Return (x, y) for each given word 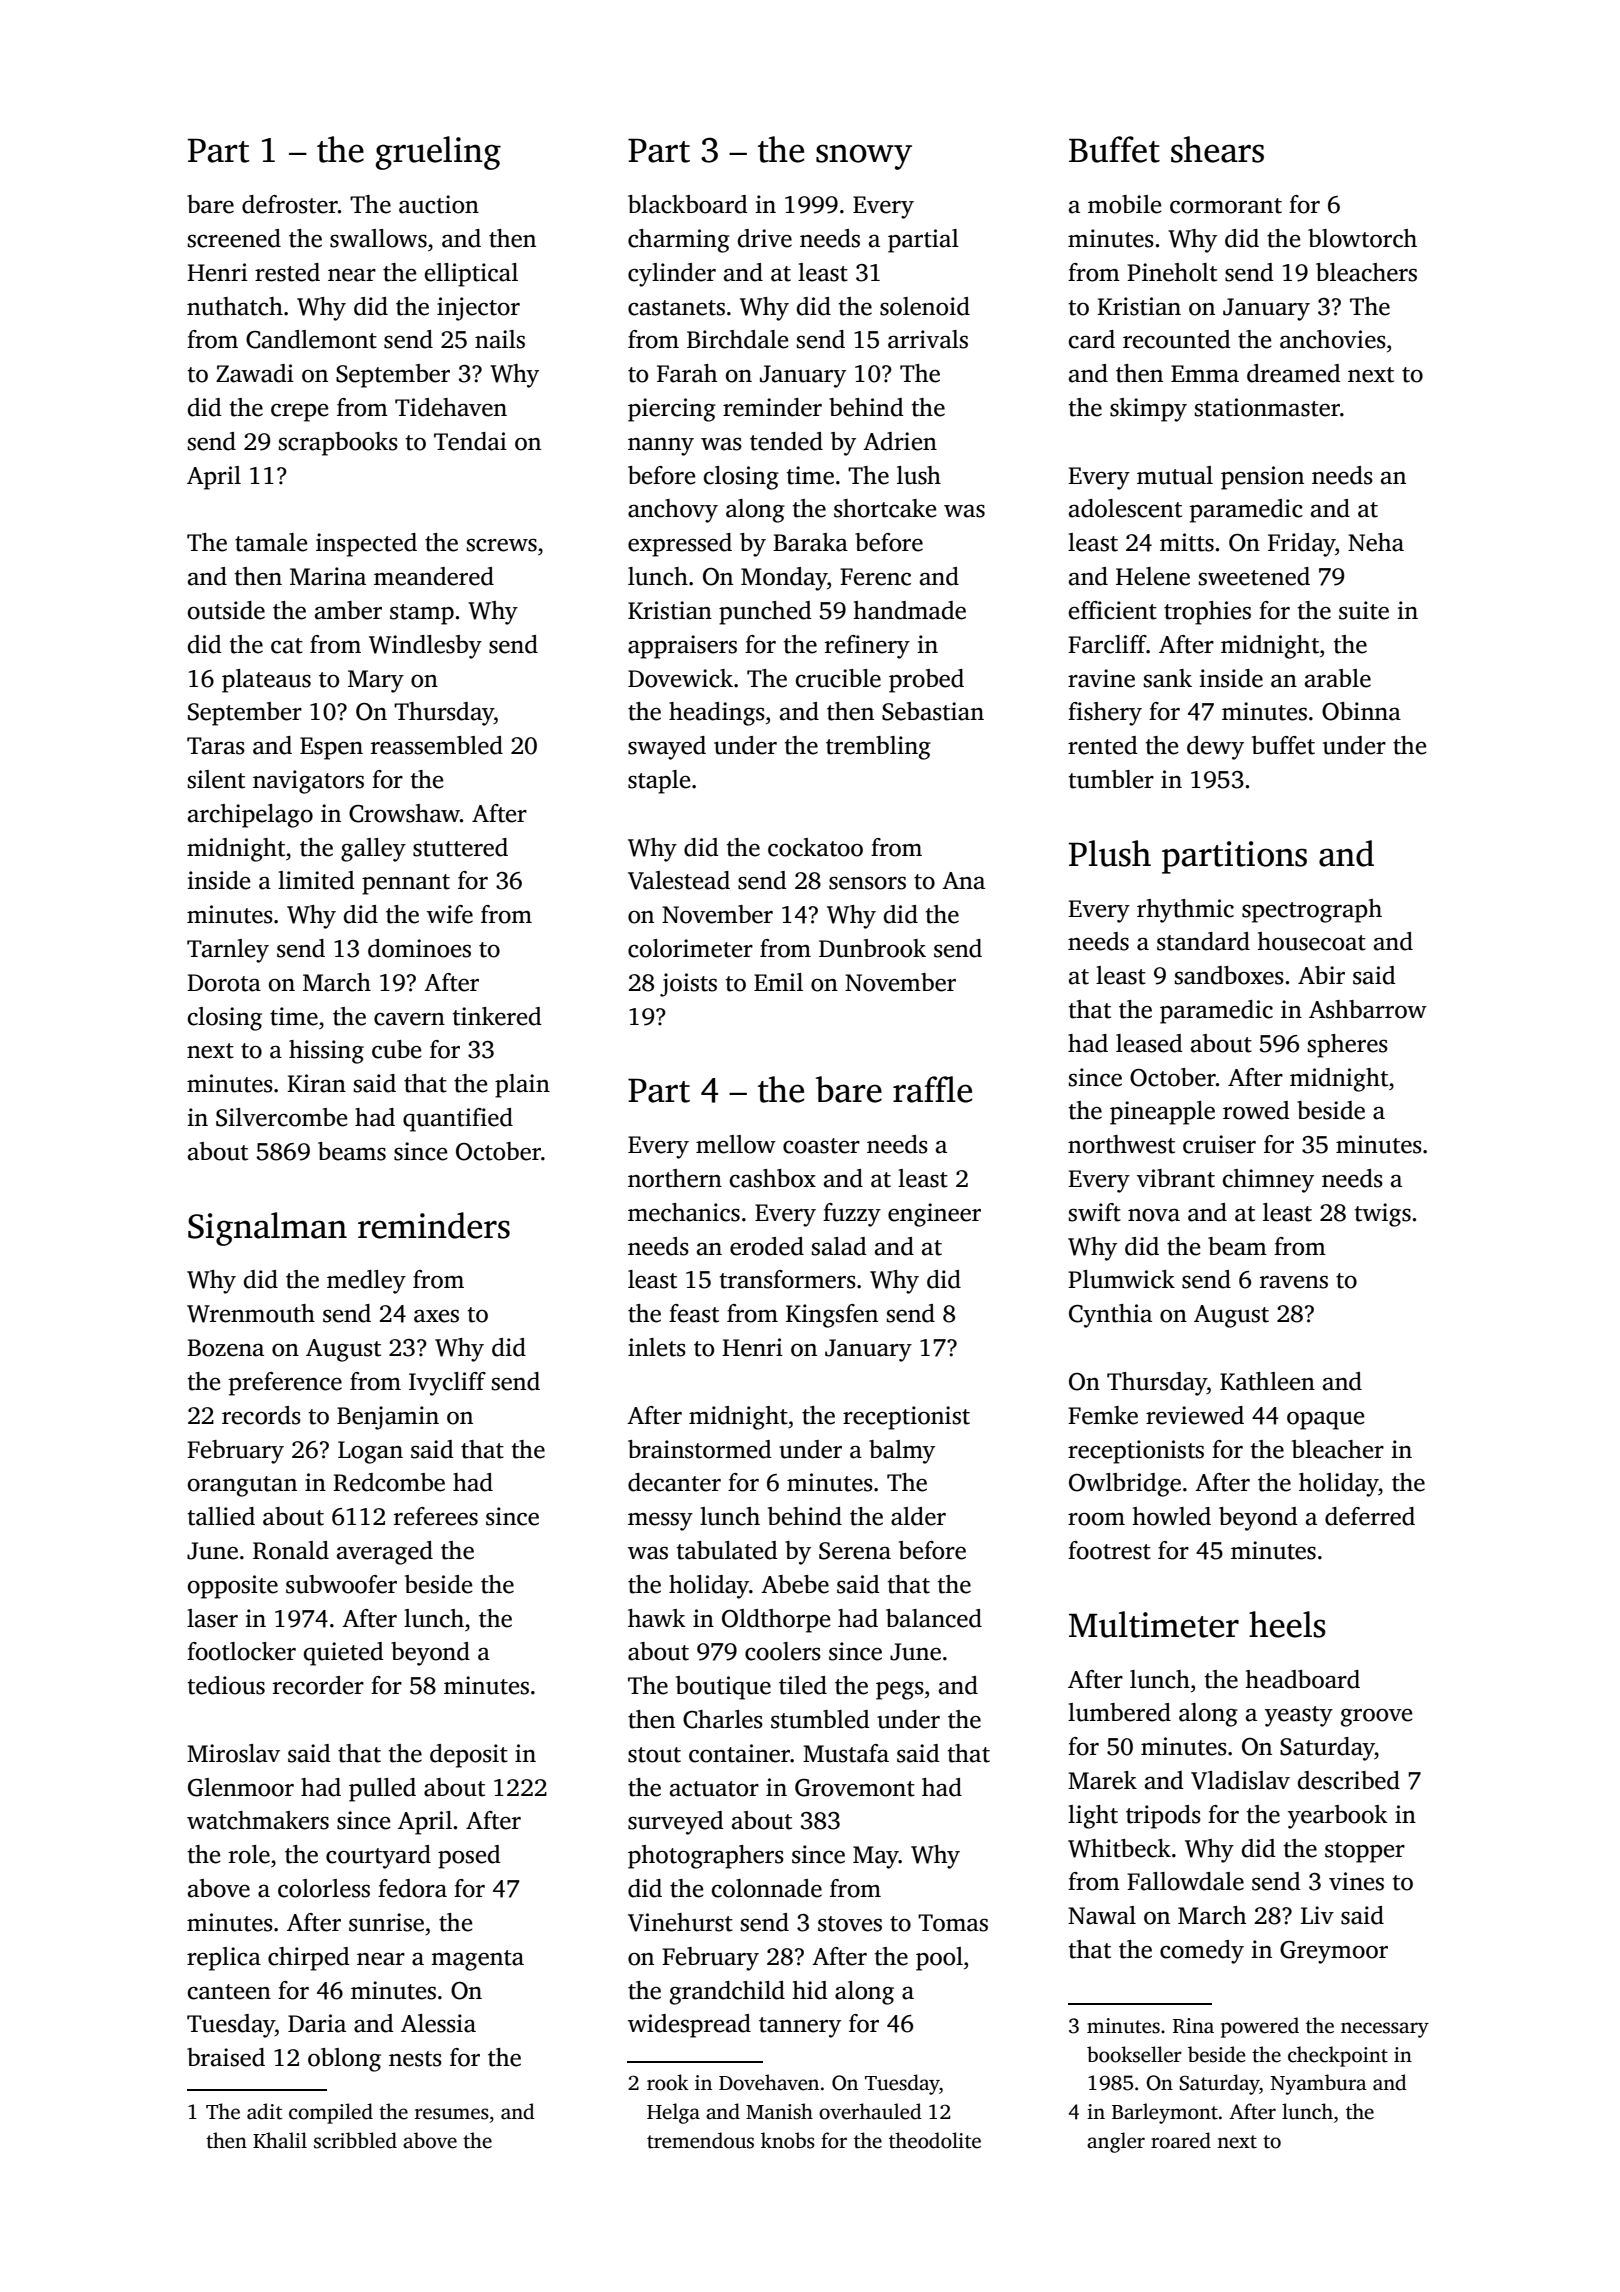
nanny (661, 446)
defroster (290, 204)
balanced (934, 1618)
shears (1217, 149)
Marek (1102, 1780)
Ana (963, 881)
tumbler (1111, 779)
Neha (1376, 542)
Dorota (224, 983)
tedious (226, 1685)
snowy (864, 157)
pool (939, 1959)
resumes (452, 2114)
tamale (271, 542)
